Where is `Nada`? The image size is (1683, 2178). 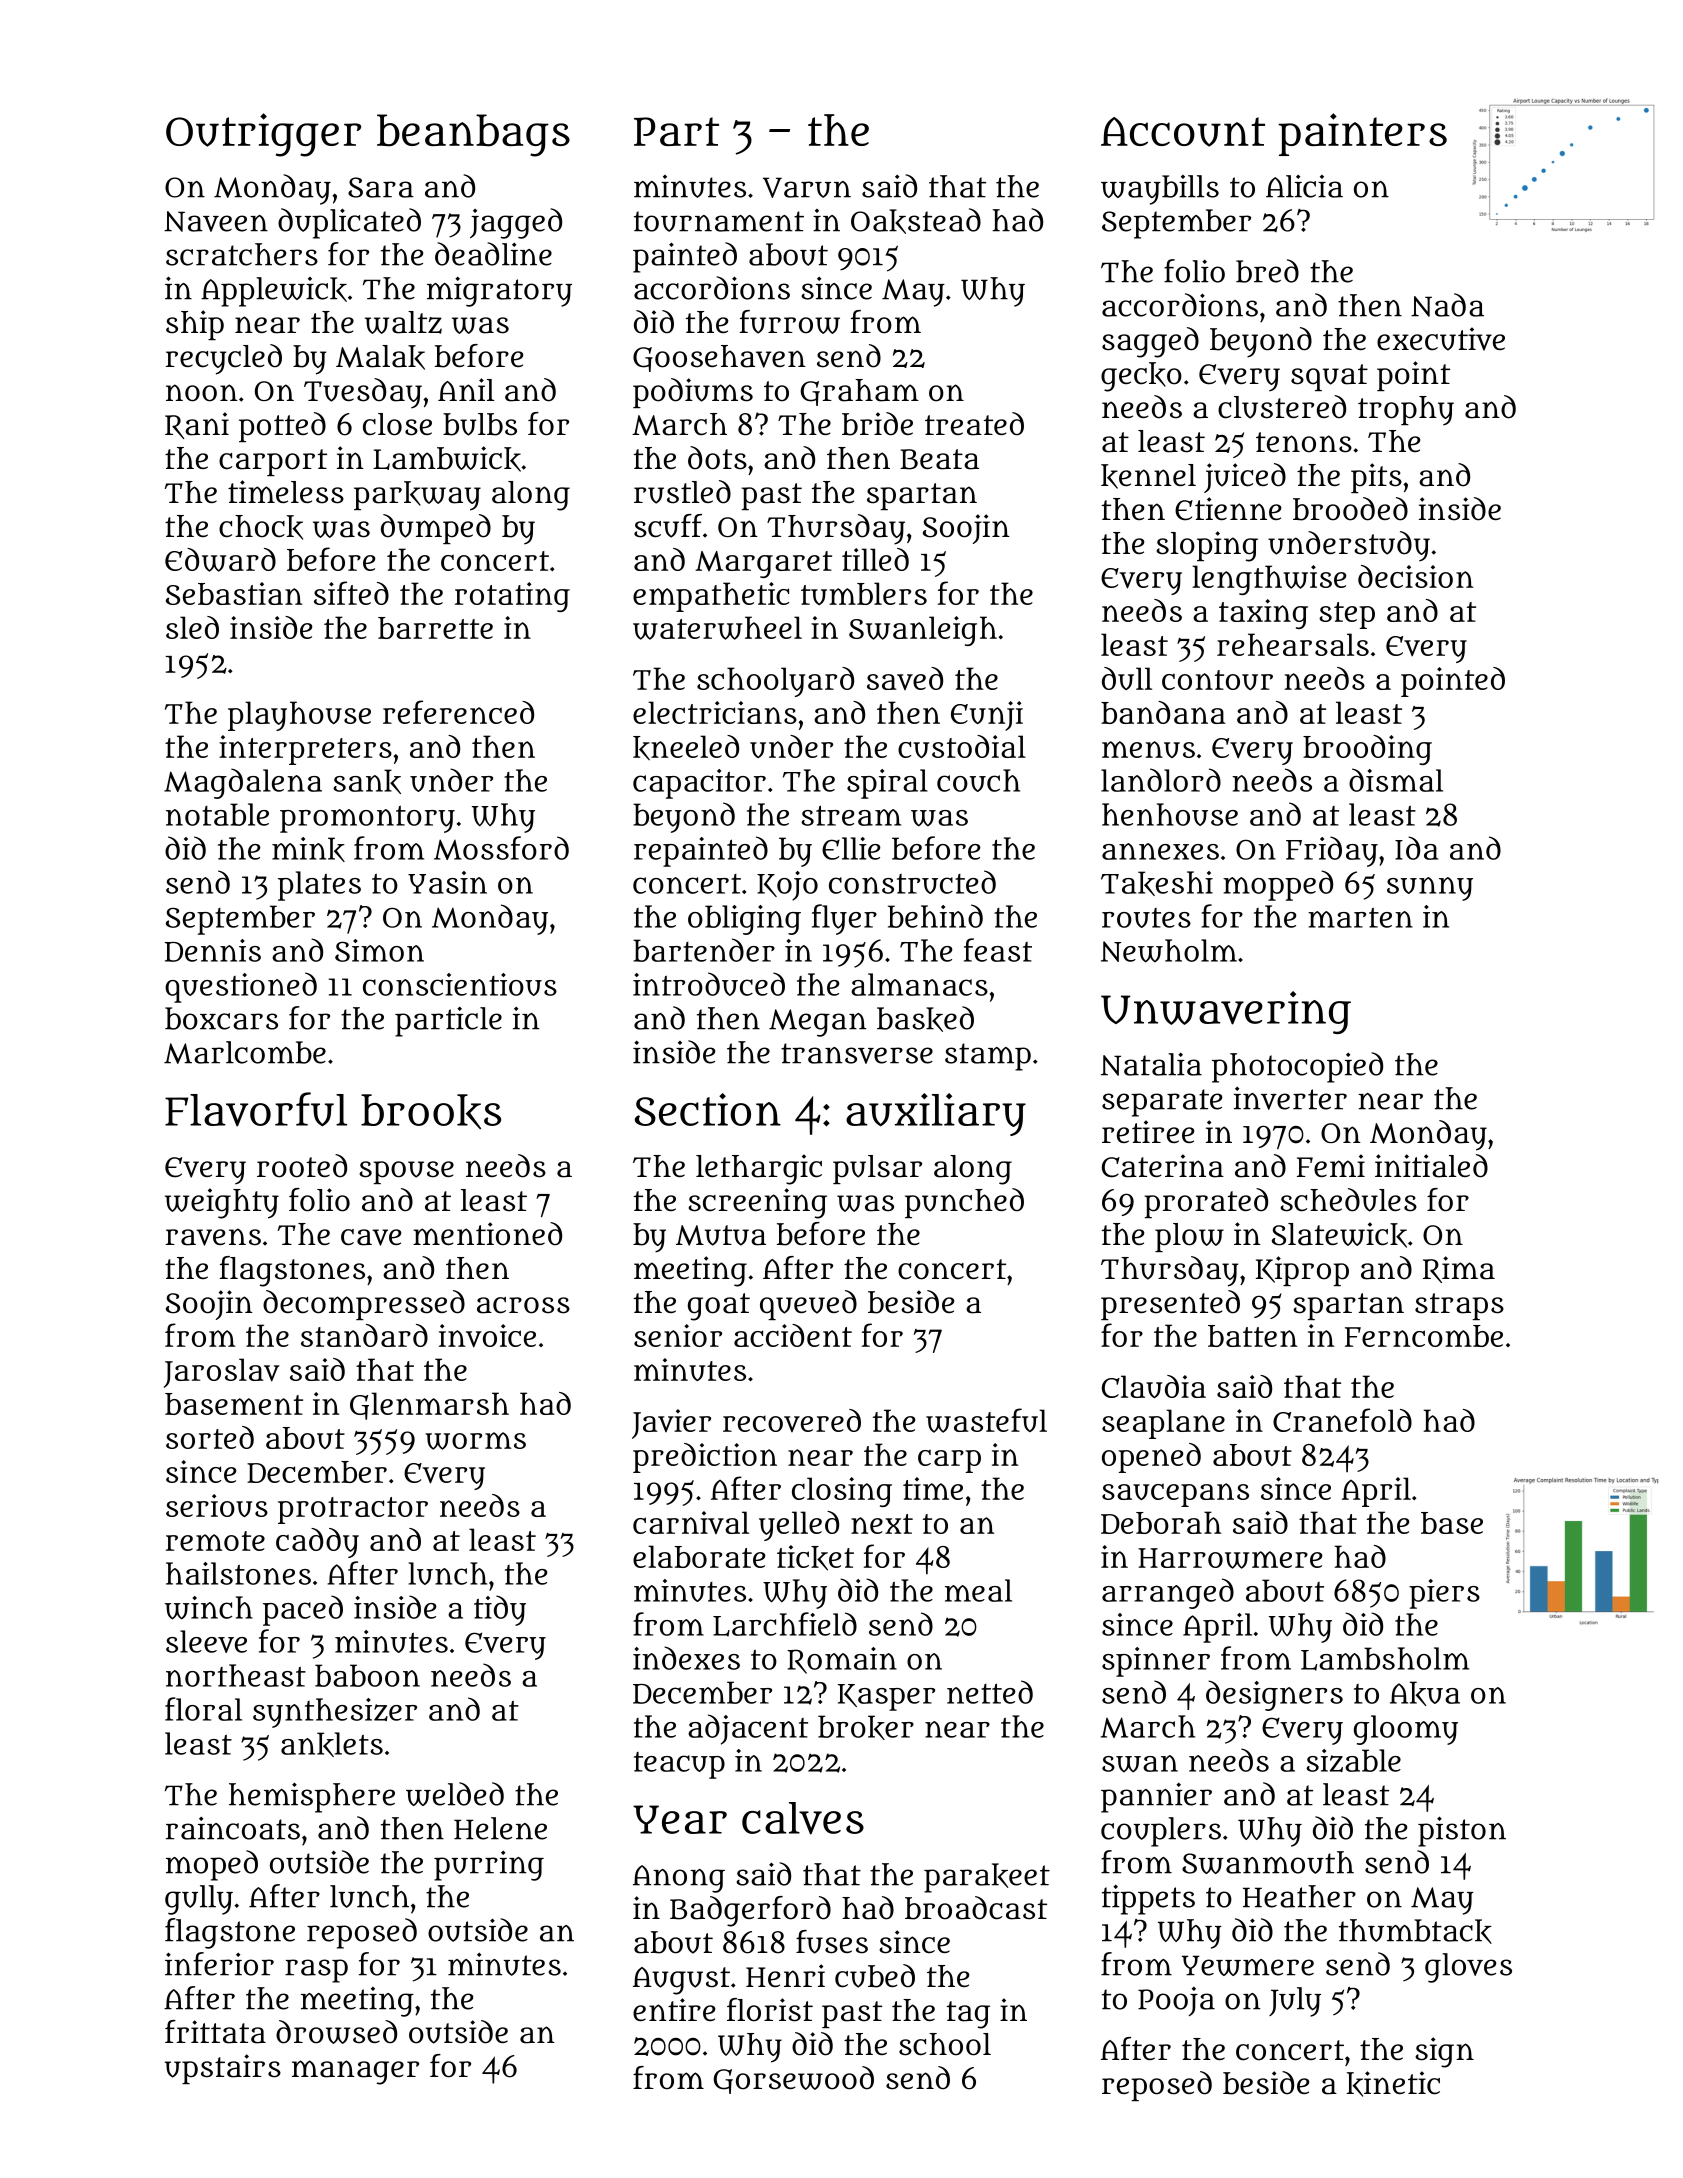
Nada is located at coordinates (1447, 305).
